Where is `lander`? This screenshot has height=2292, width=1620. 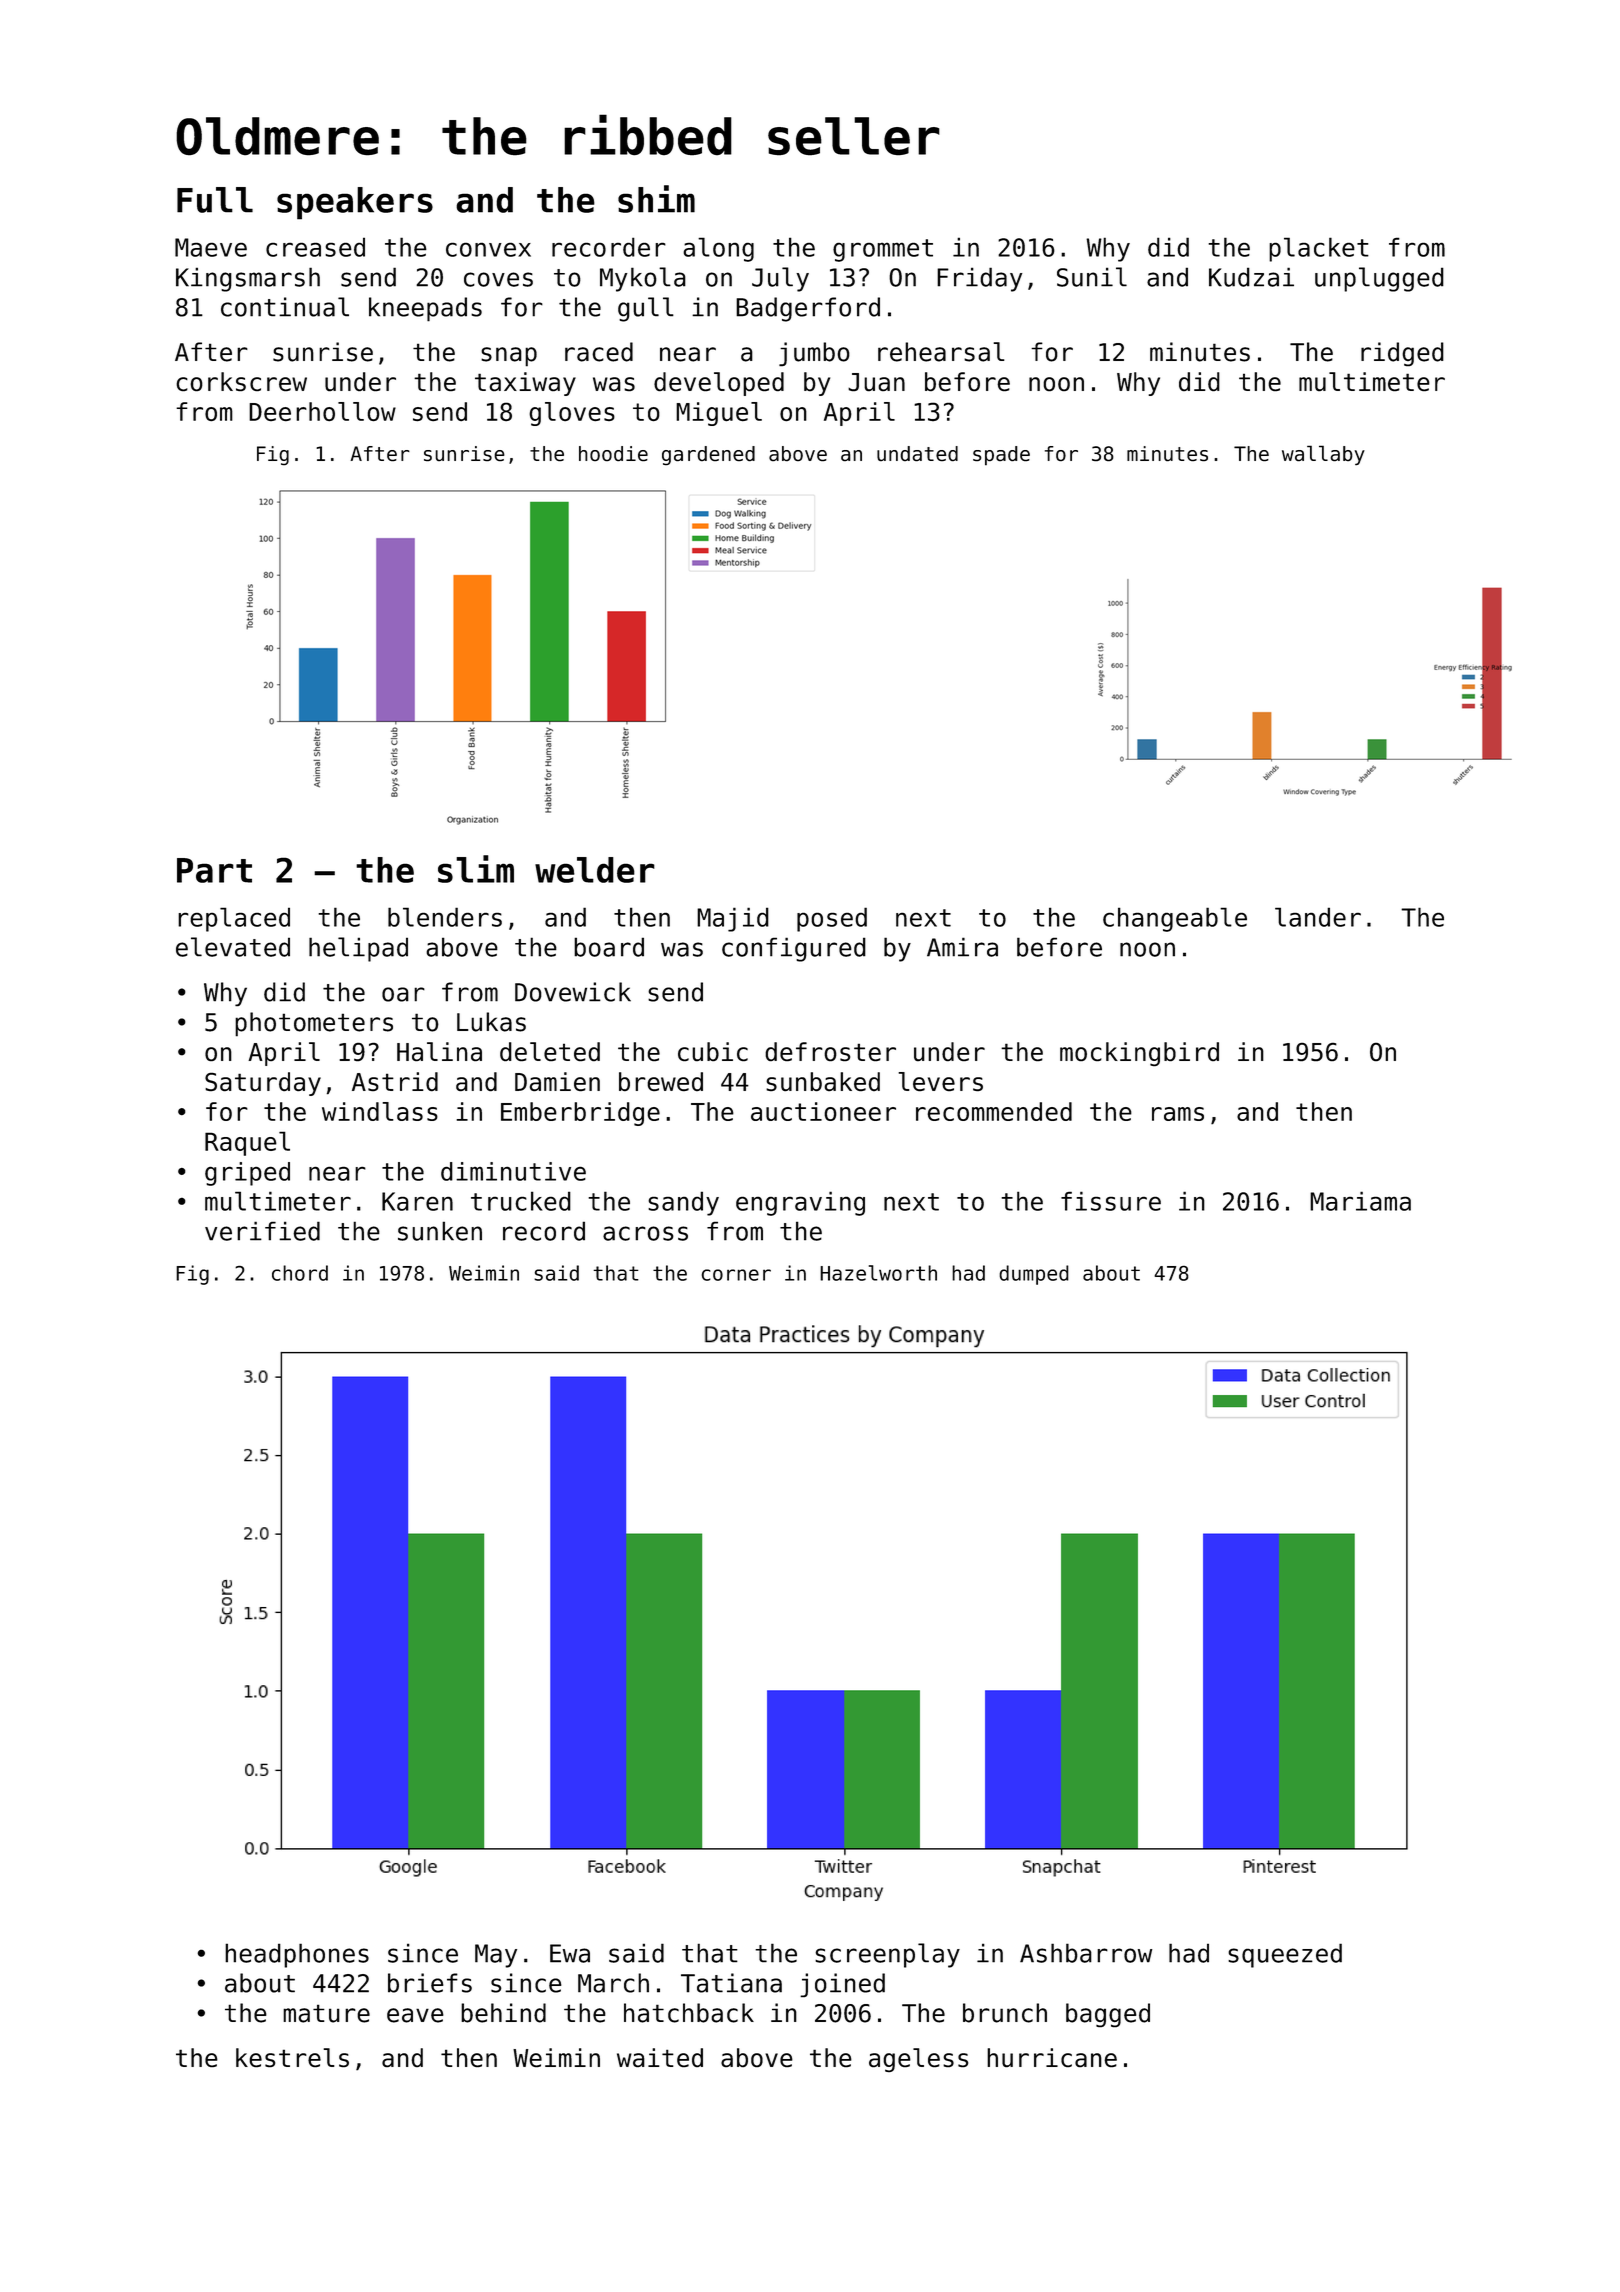
lander is located at coordinates (1318, 917).
